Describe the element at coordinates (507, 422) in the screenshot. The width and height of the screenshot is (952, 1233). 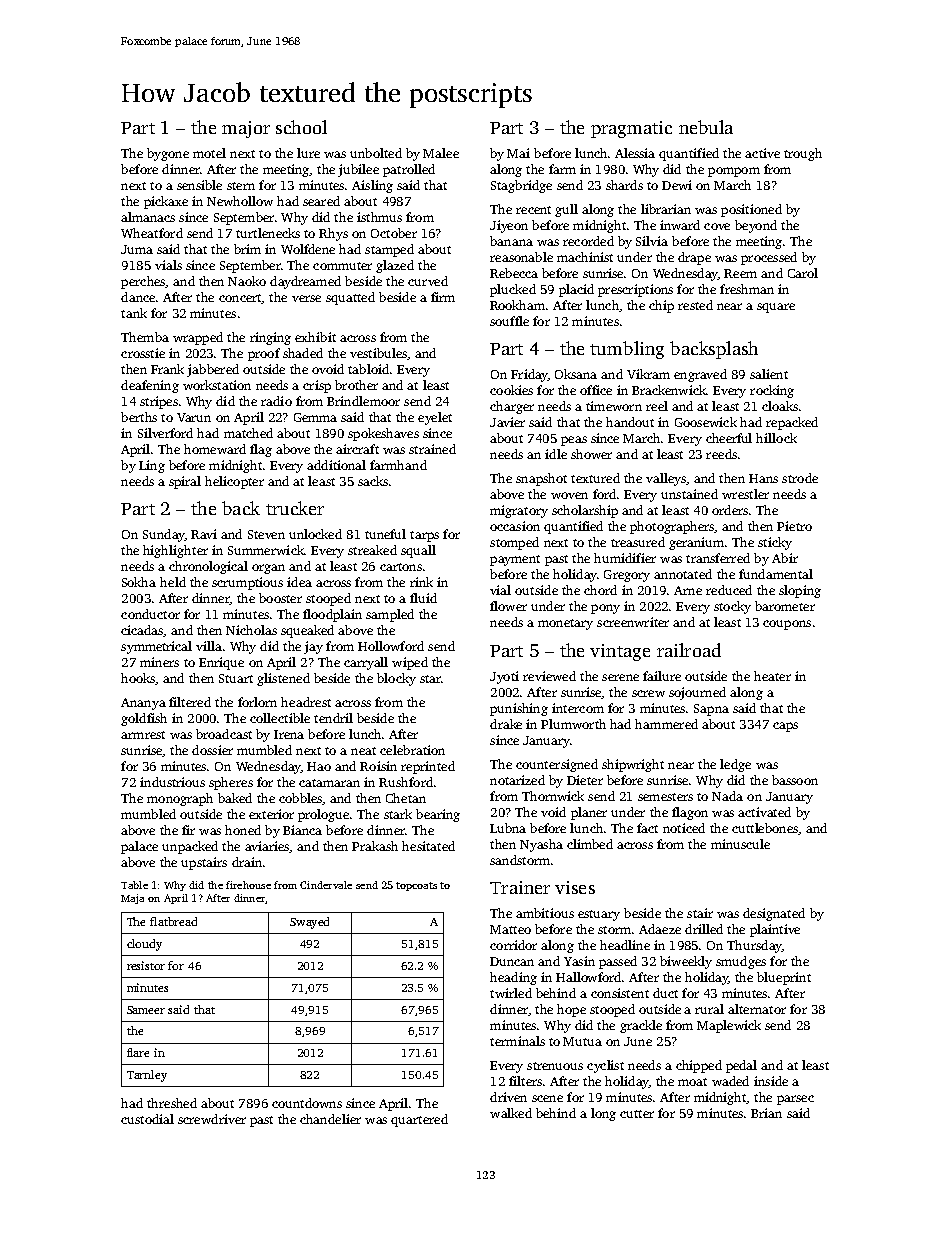
I see `Javier` at that location.
